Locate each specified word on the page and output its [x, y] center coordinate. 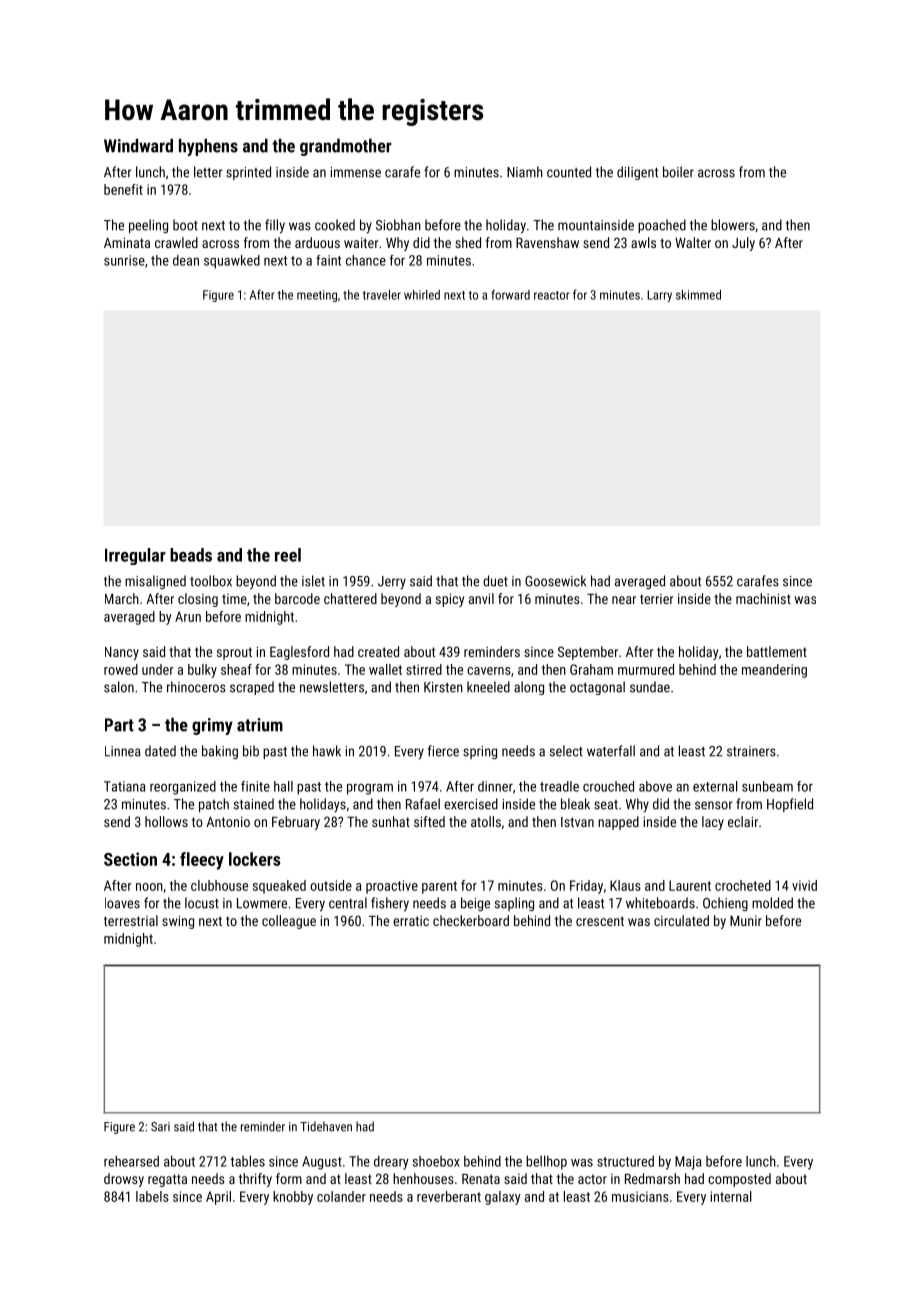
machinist [763, 598]
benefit [123, 189]
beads [191, 555]
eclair [743, 821]
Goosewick [555, 581]
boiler [678, 172]
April [218, 1198]
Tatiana [124, 786]
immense [356, 172]
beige [475, 904]
